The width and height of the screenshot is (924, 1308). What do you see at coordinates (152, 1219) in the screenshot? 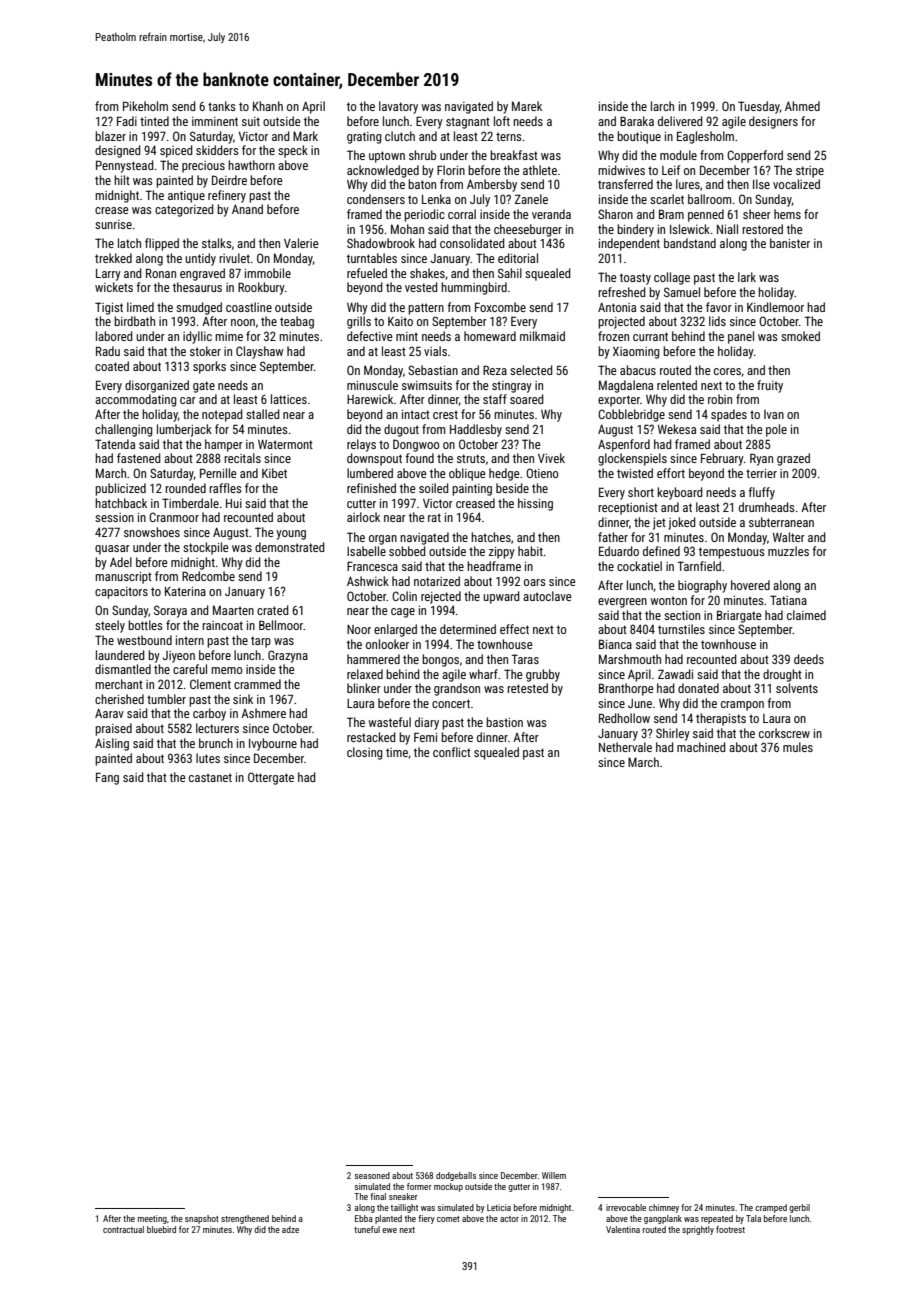
I see `meeting` at bounding box center [152, 1219].
